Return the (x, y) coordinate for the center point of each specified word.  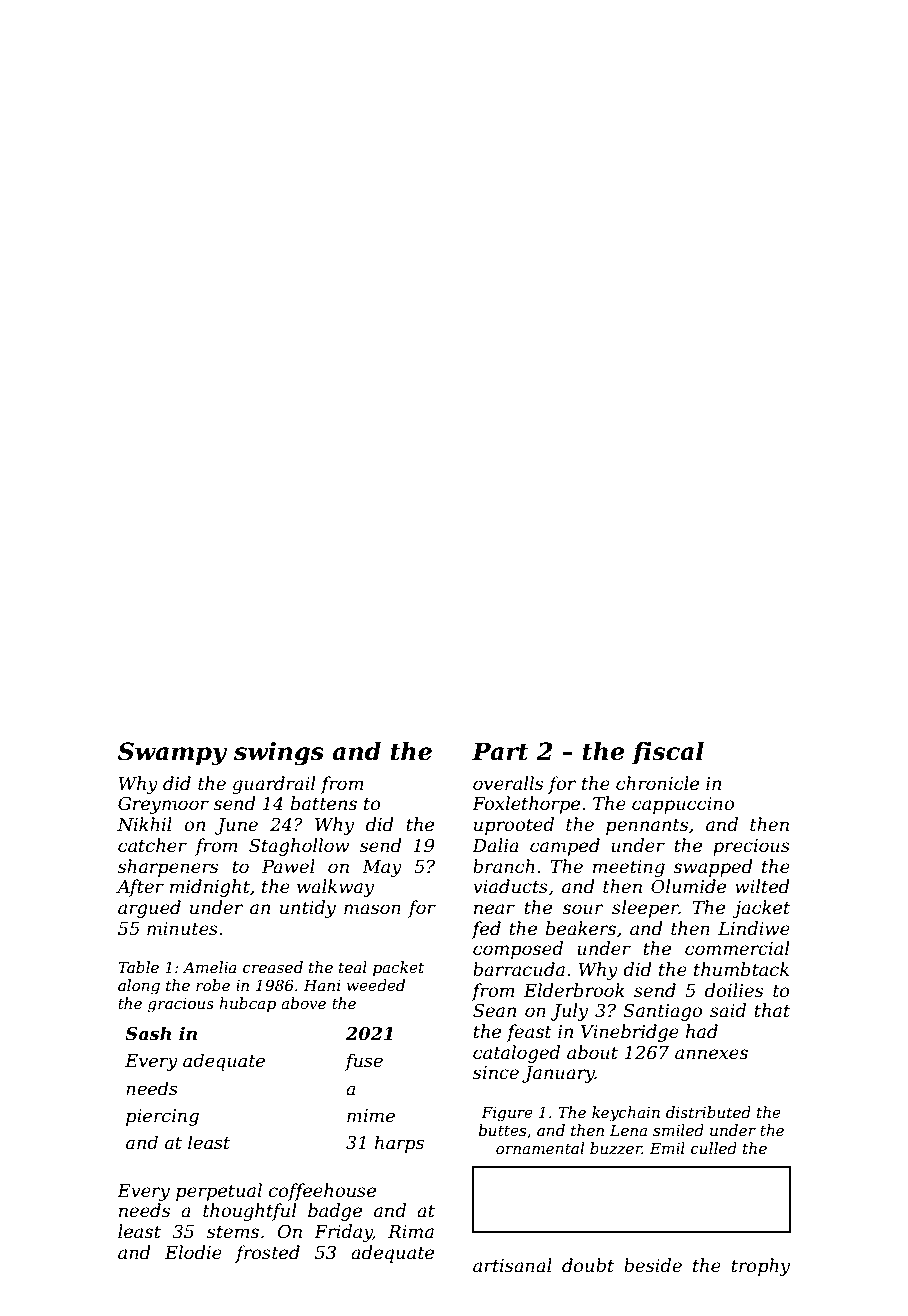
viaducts (510, 886)
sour (583, 909)
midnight (210, 888)
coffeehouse (322, 1192)
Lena (628, 1130)
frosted (267, 1254)
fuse (364, 1062)
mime (371, 1116)
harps (399, 1144)
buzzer (616, 1148)
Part (500, 751)
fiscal (668, 753)
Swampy (172, 754)
